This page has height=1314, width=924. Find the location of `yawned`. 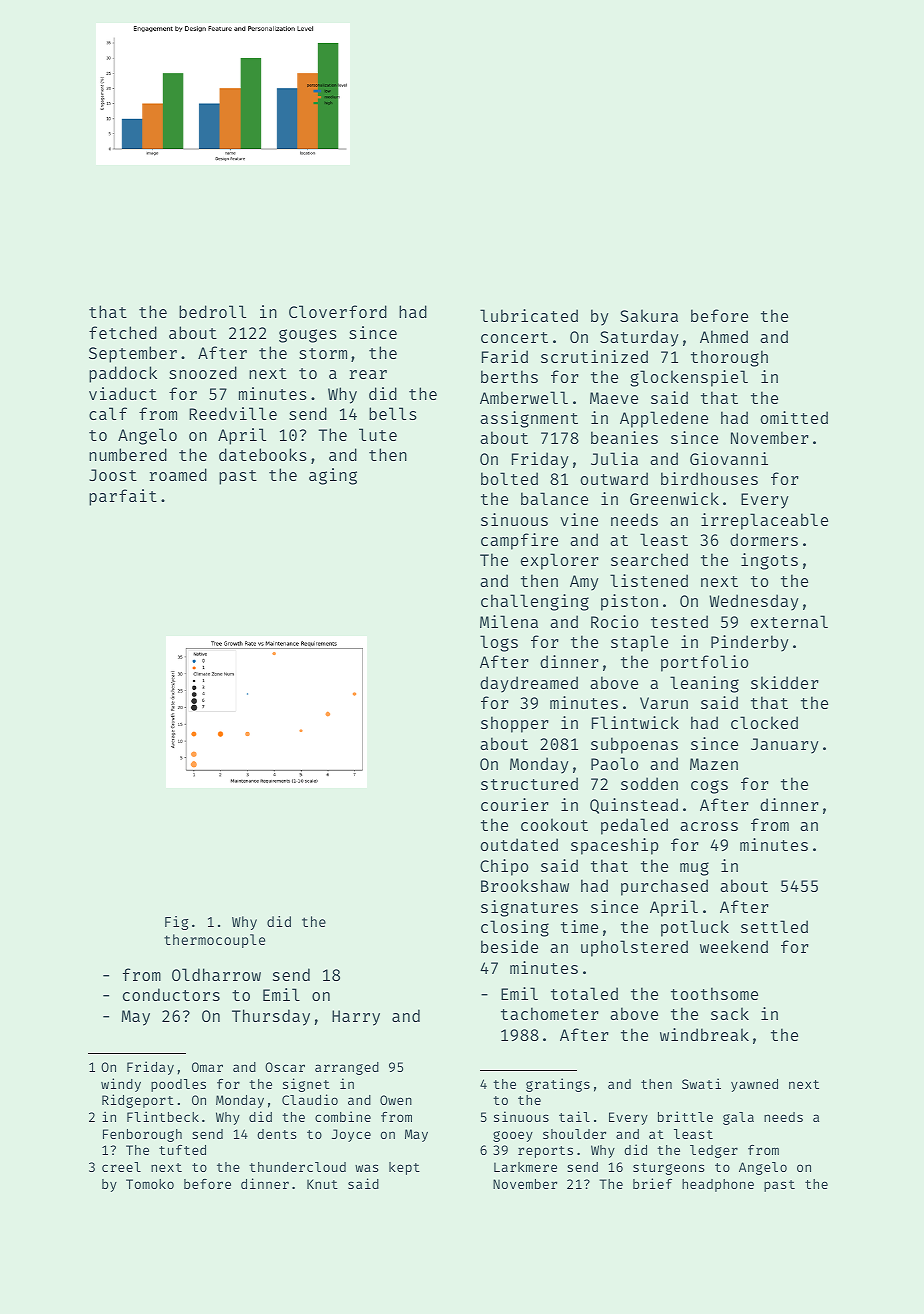

yawned is located at coordinates (754, 1085).
